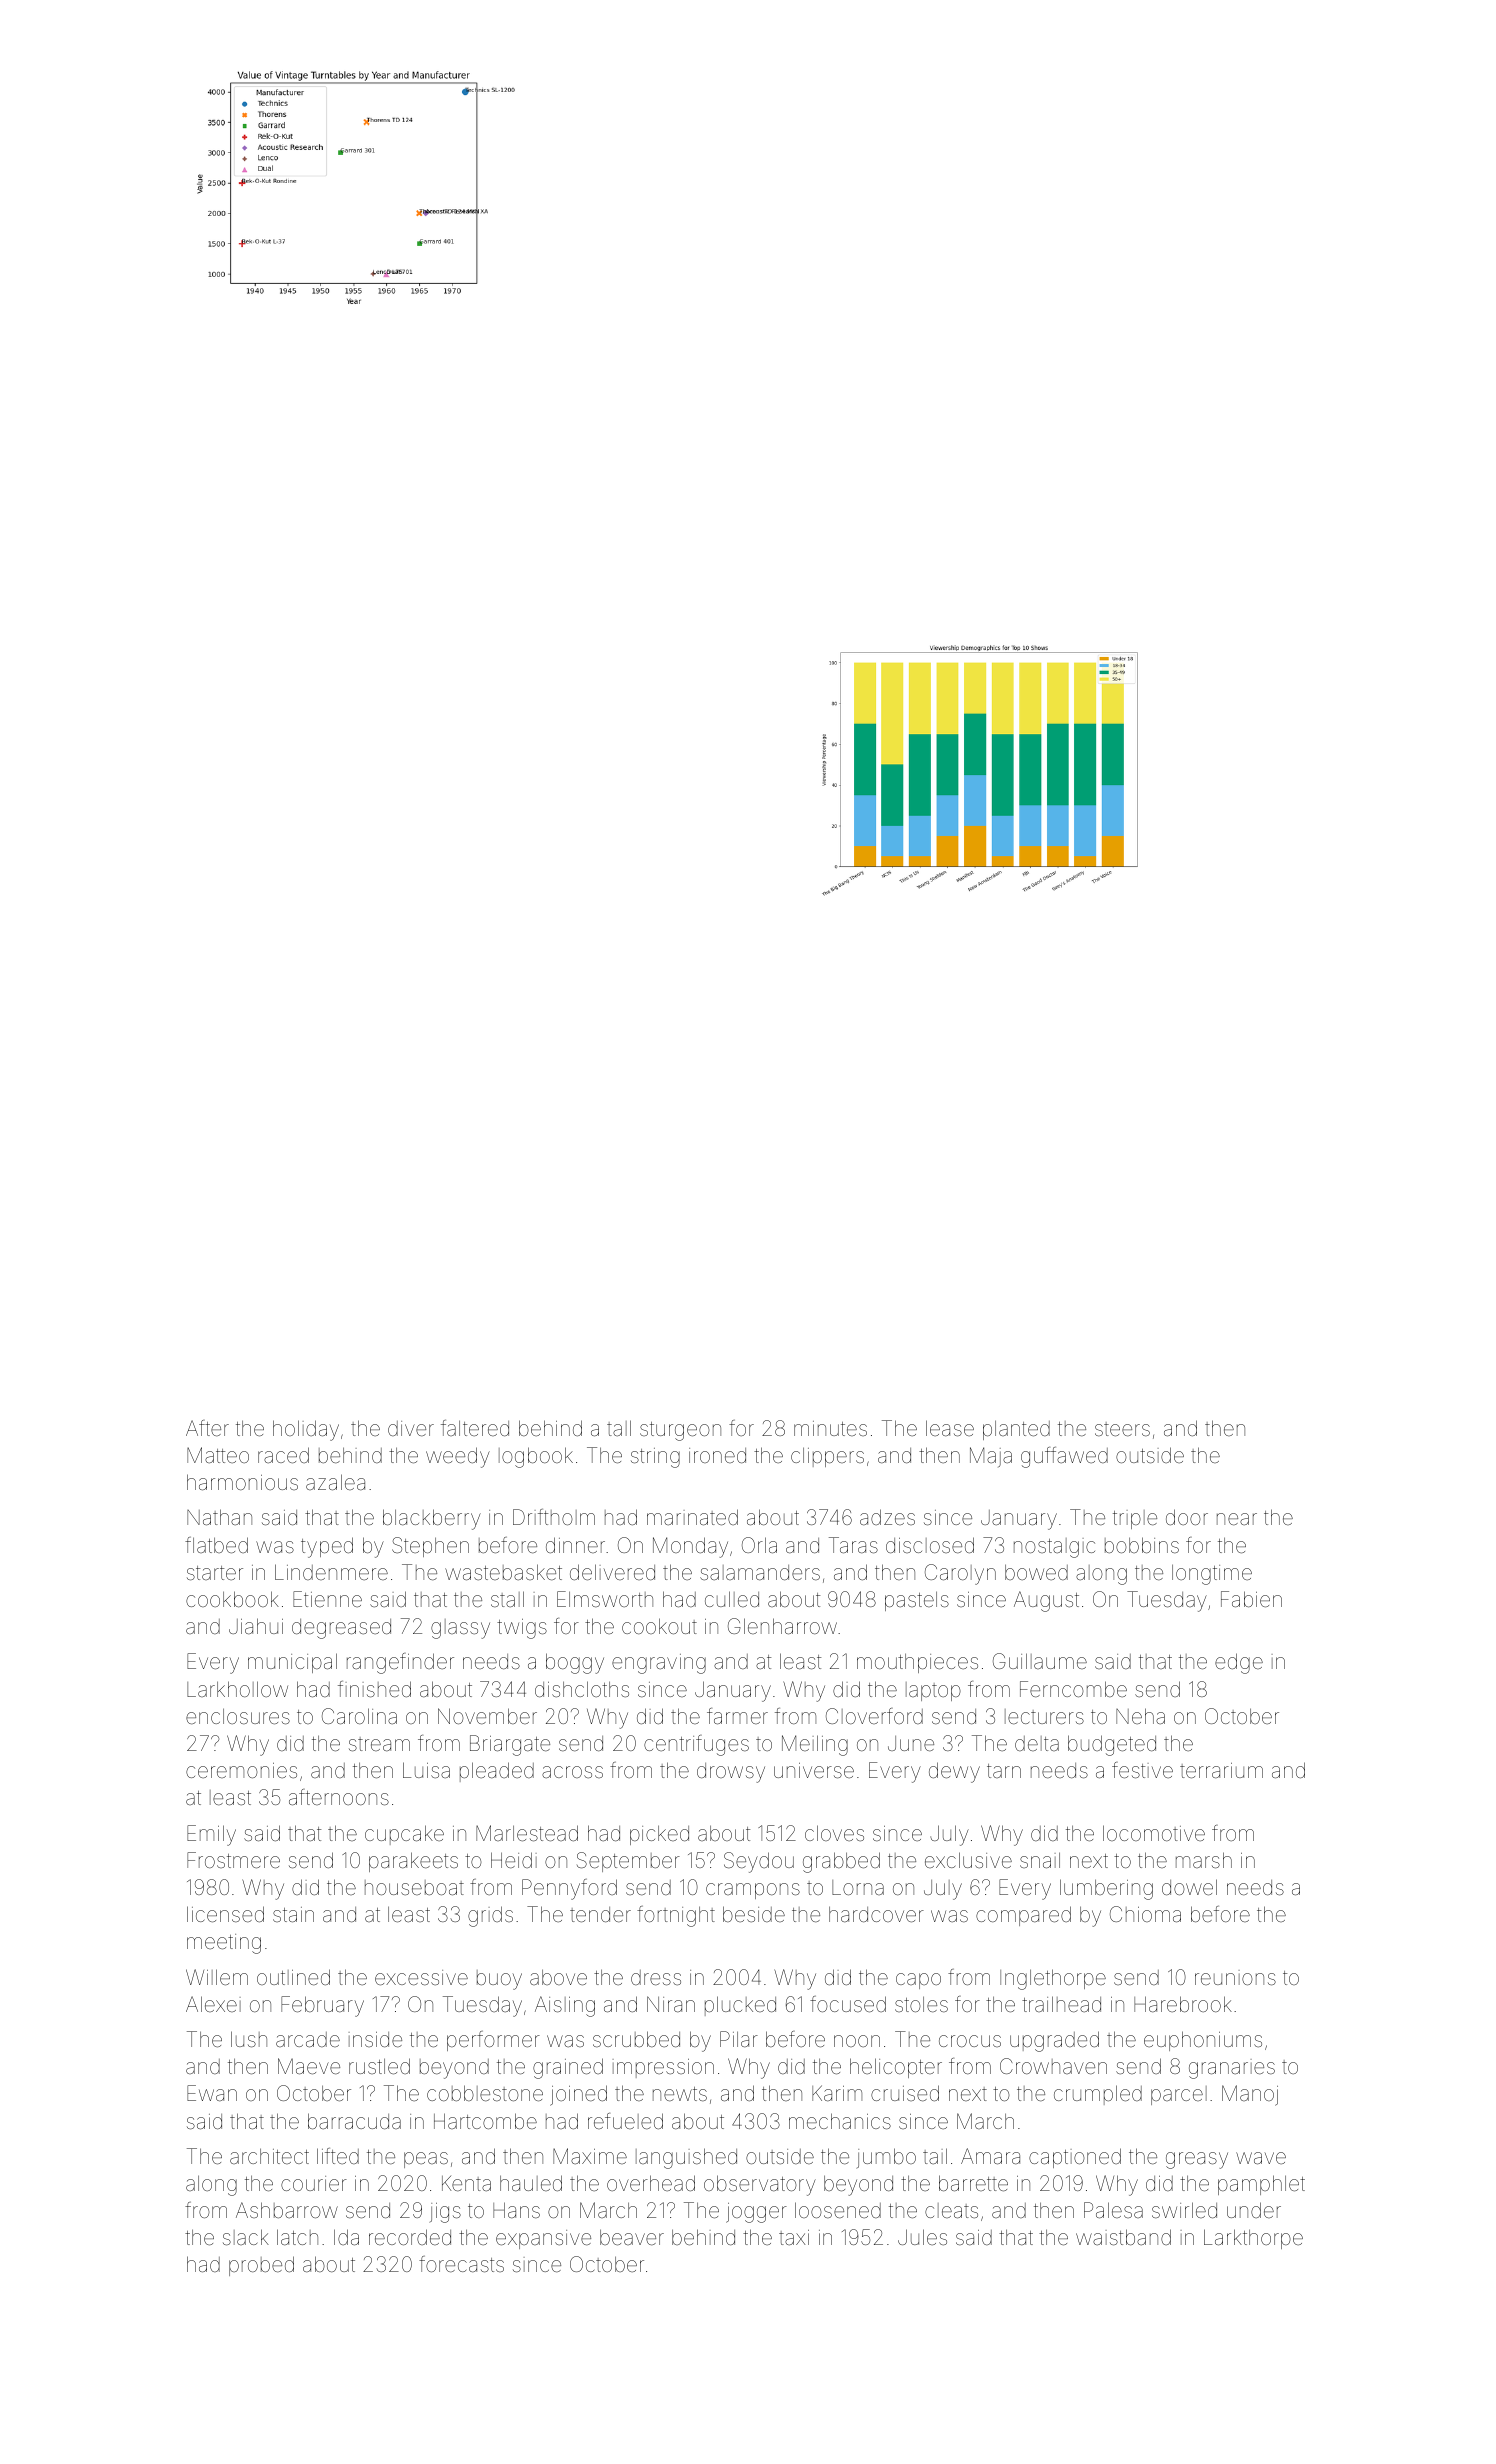  Describe the element at coordinates (830, 1428) in the screenshot. I see `minutes` at that location.
